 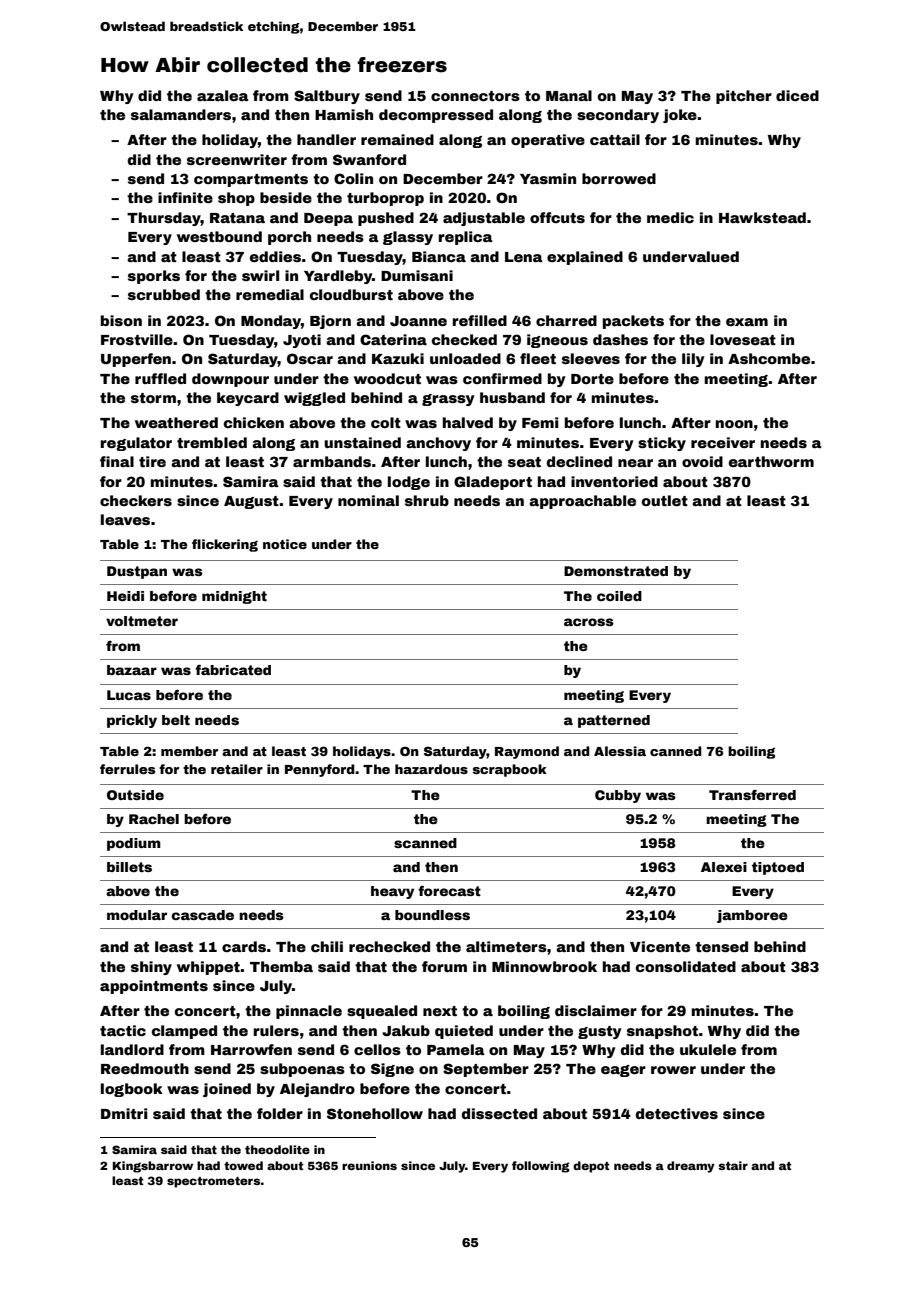 I want to click on tensed, so click(x=721, y=946).
